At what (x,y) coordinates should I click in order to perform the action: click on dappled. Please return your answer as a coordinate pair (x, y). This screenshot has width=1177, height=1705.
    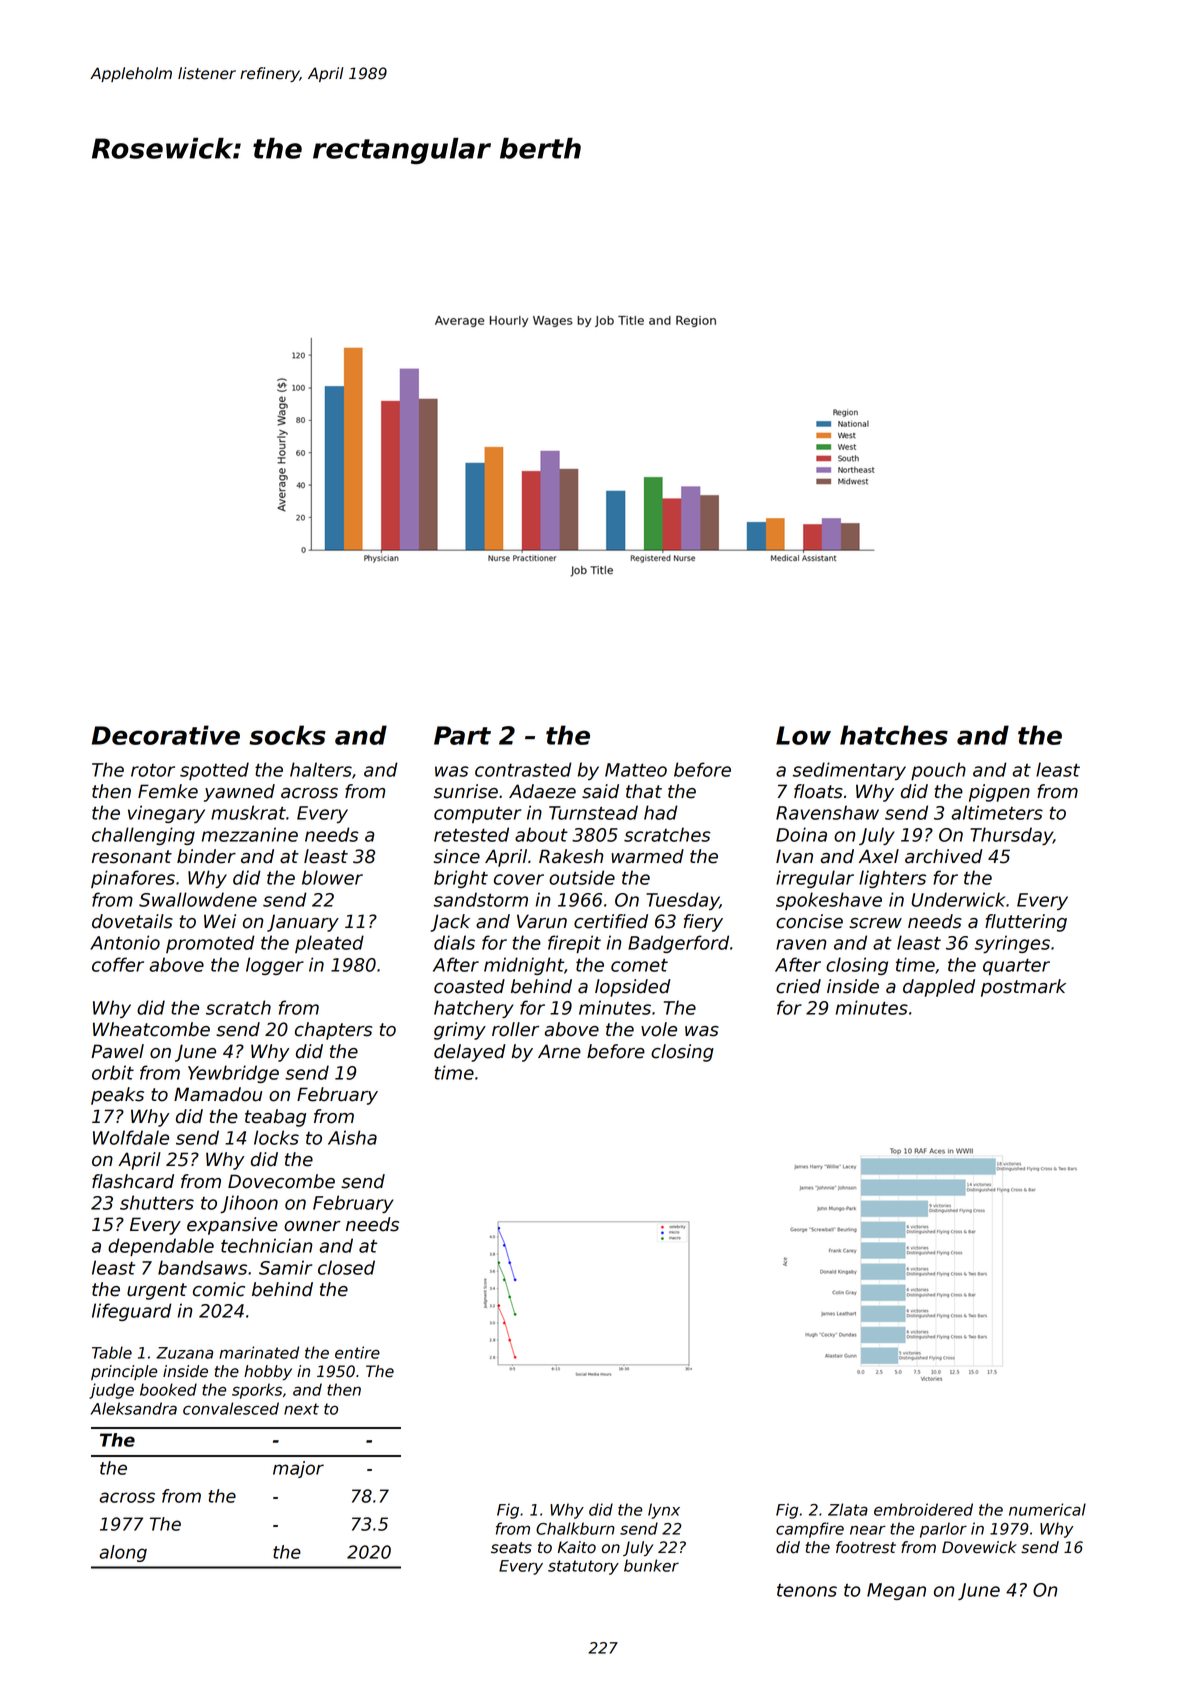
    Looking at the image, I should click on (939, 988).
